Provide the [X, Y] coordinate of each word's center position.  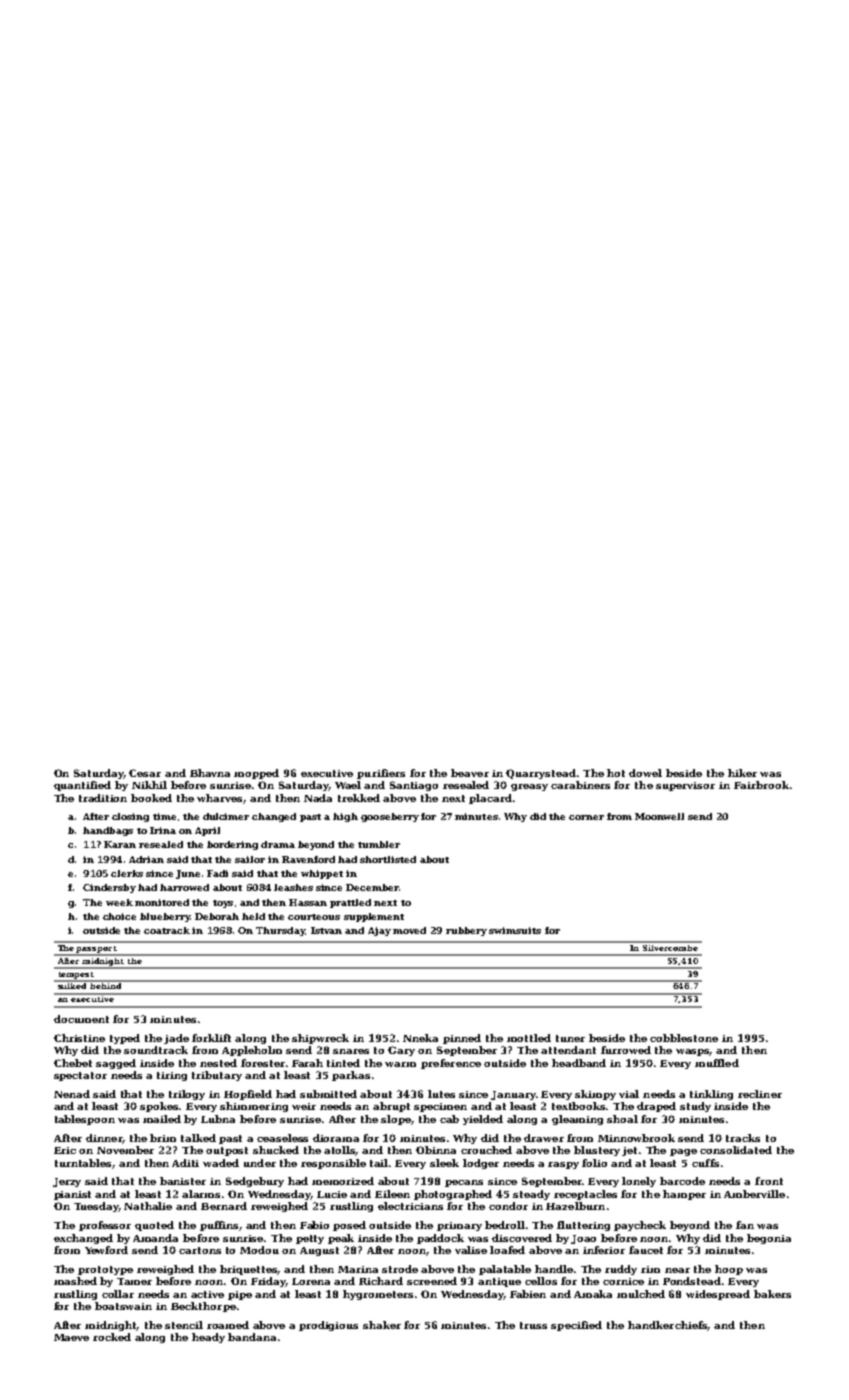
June [188, 874]
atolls [340, 1151]
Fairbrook [761, 785]
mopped [256, 774]
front [769, 1181]
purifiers [381, 774]
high [345, 817]
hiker [742, 773]
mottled [529, 1038]
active [207, 1294]
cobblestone [684, 1038]
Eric [65, 1150]
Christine [79, 1038]
